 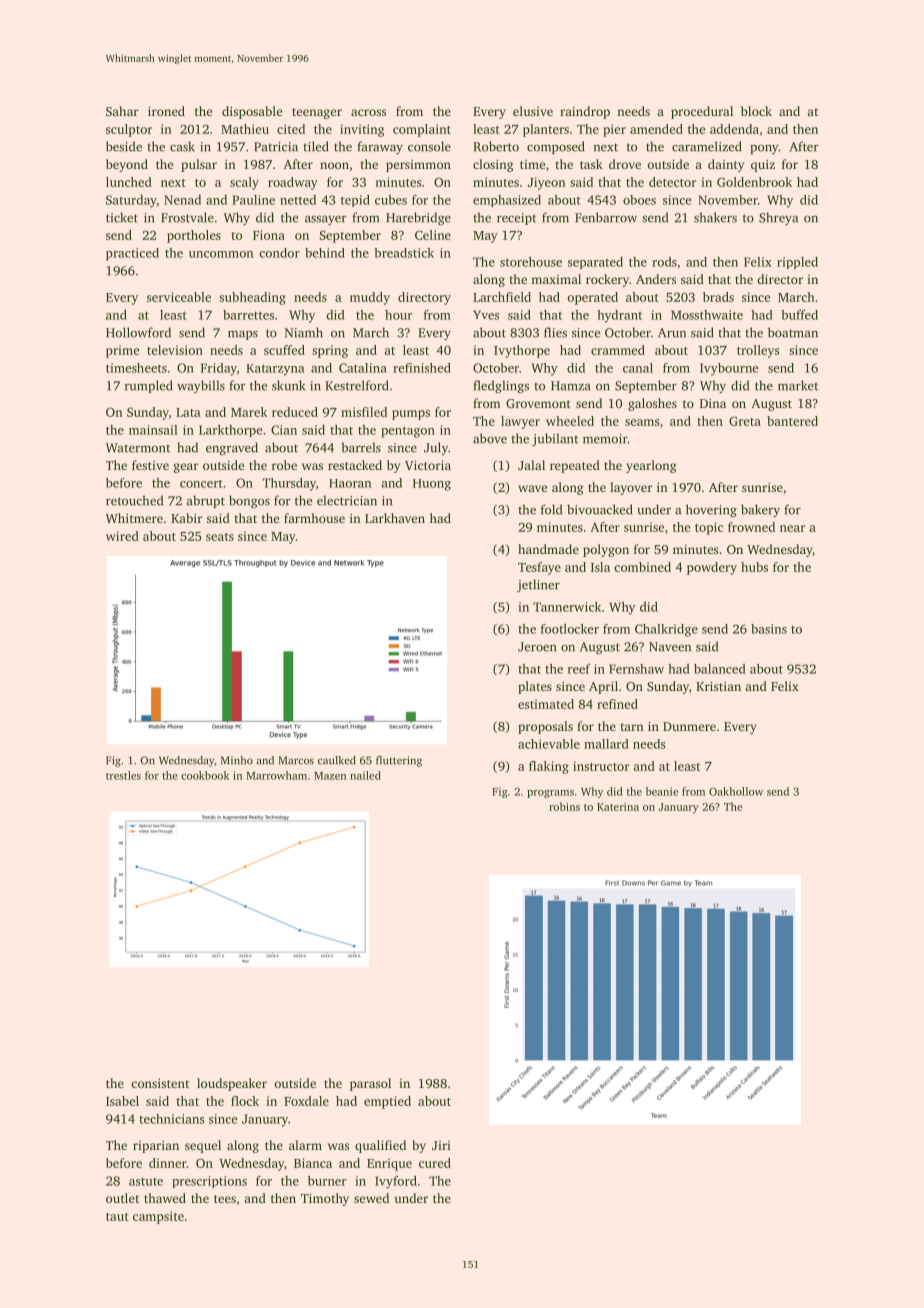 I want to click on cubes, so click(x=391, y=200).
